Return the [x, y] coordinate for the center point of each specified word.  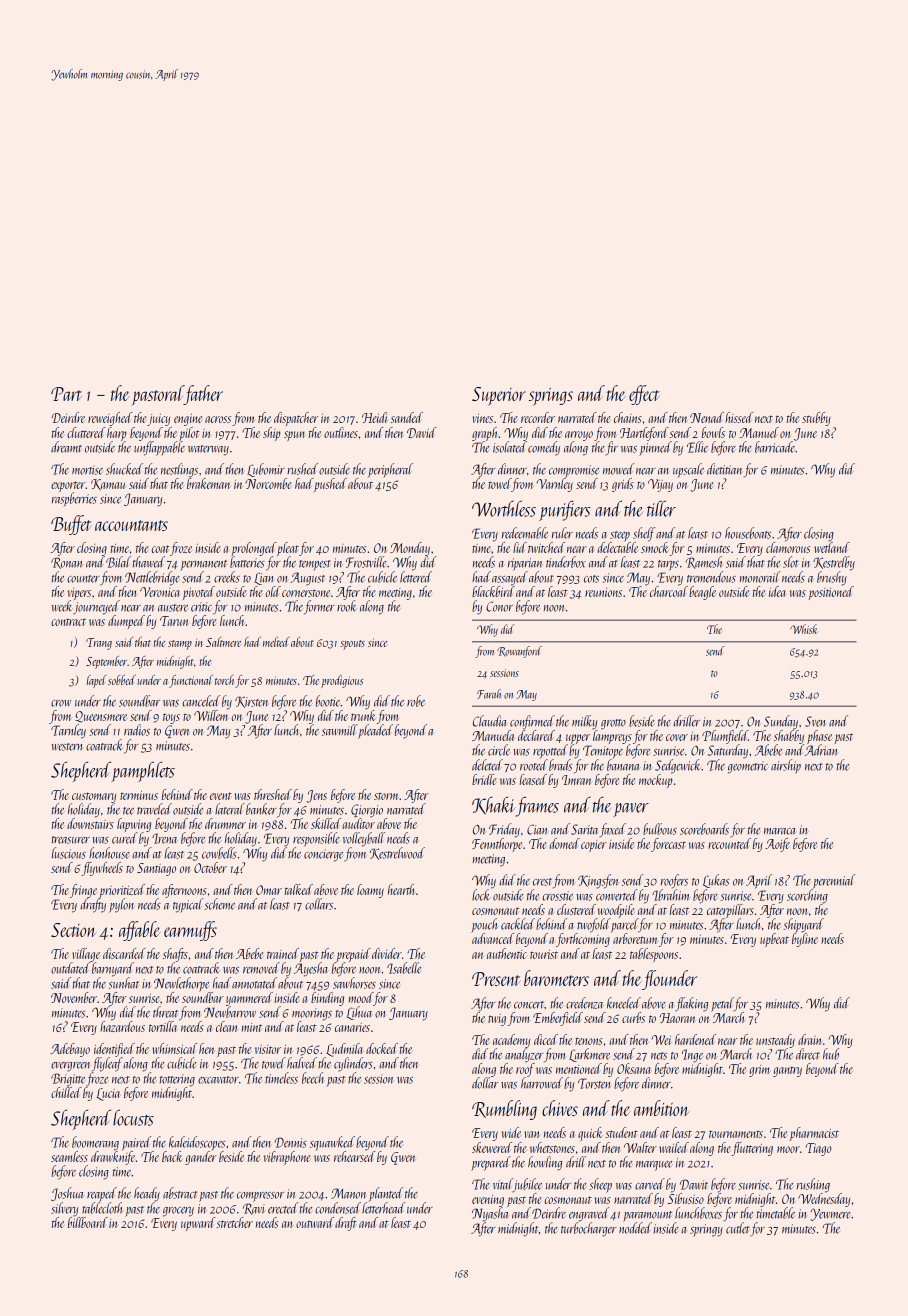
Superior [499, 396]
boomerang [95, 1143]
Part [66, 394]
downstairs [90, 823]
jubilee [527, 1185]
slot [791, 562]
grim [759, 1071]
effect [644, 395]
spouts [352, 645]
